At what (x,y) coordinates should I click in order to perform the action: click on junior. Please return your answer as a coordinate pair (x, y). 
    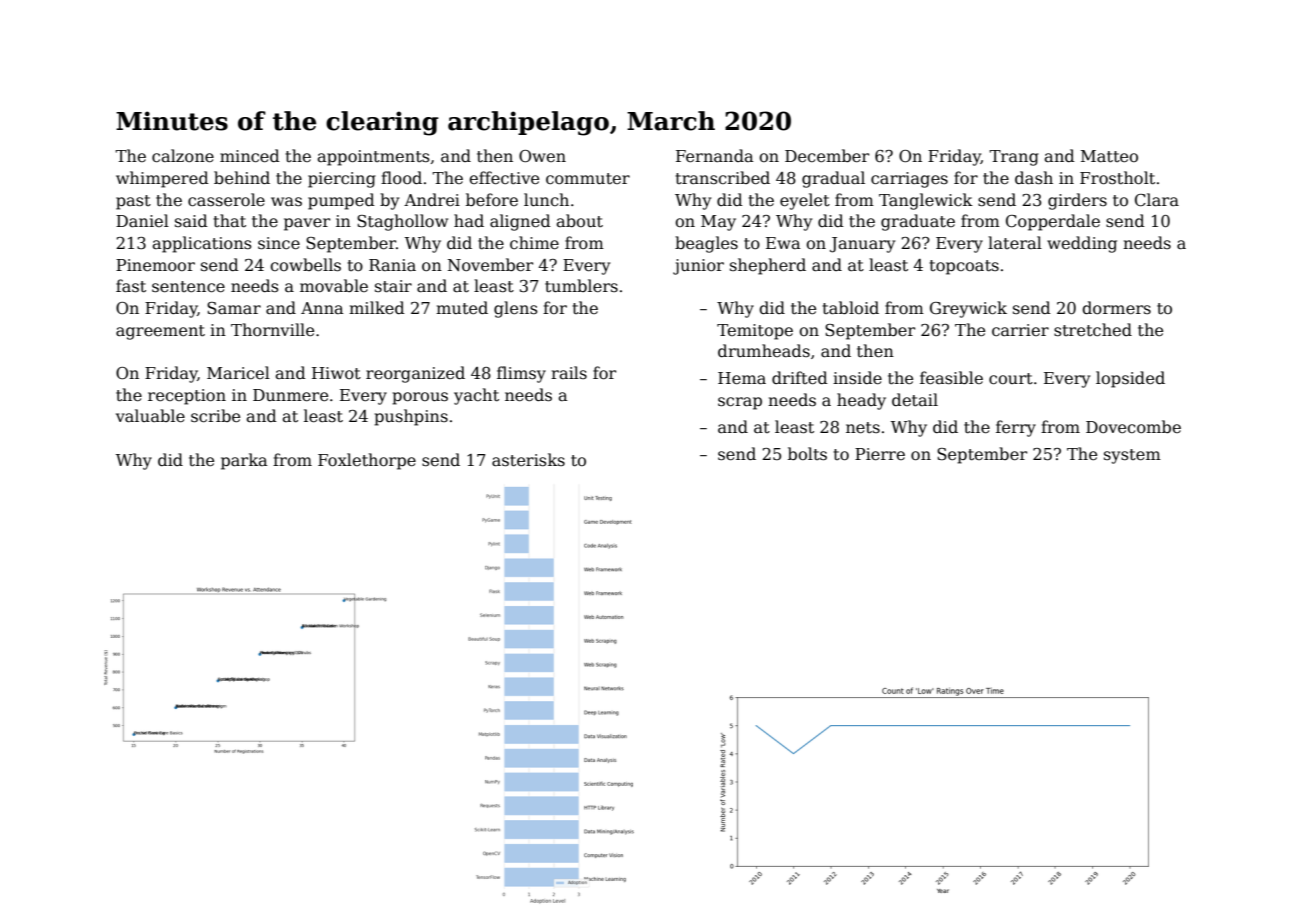
    Looking at the image, I should click on (698, 267).
